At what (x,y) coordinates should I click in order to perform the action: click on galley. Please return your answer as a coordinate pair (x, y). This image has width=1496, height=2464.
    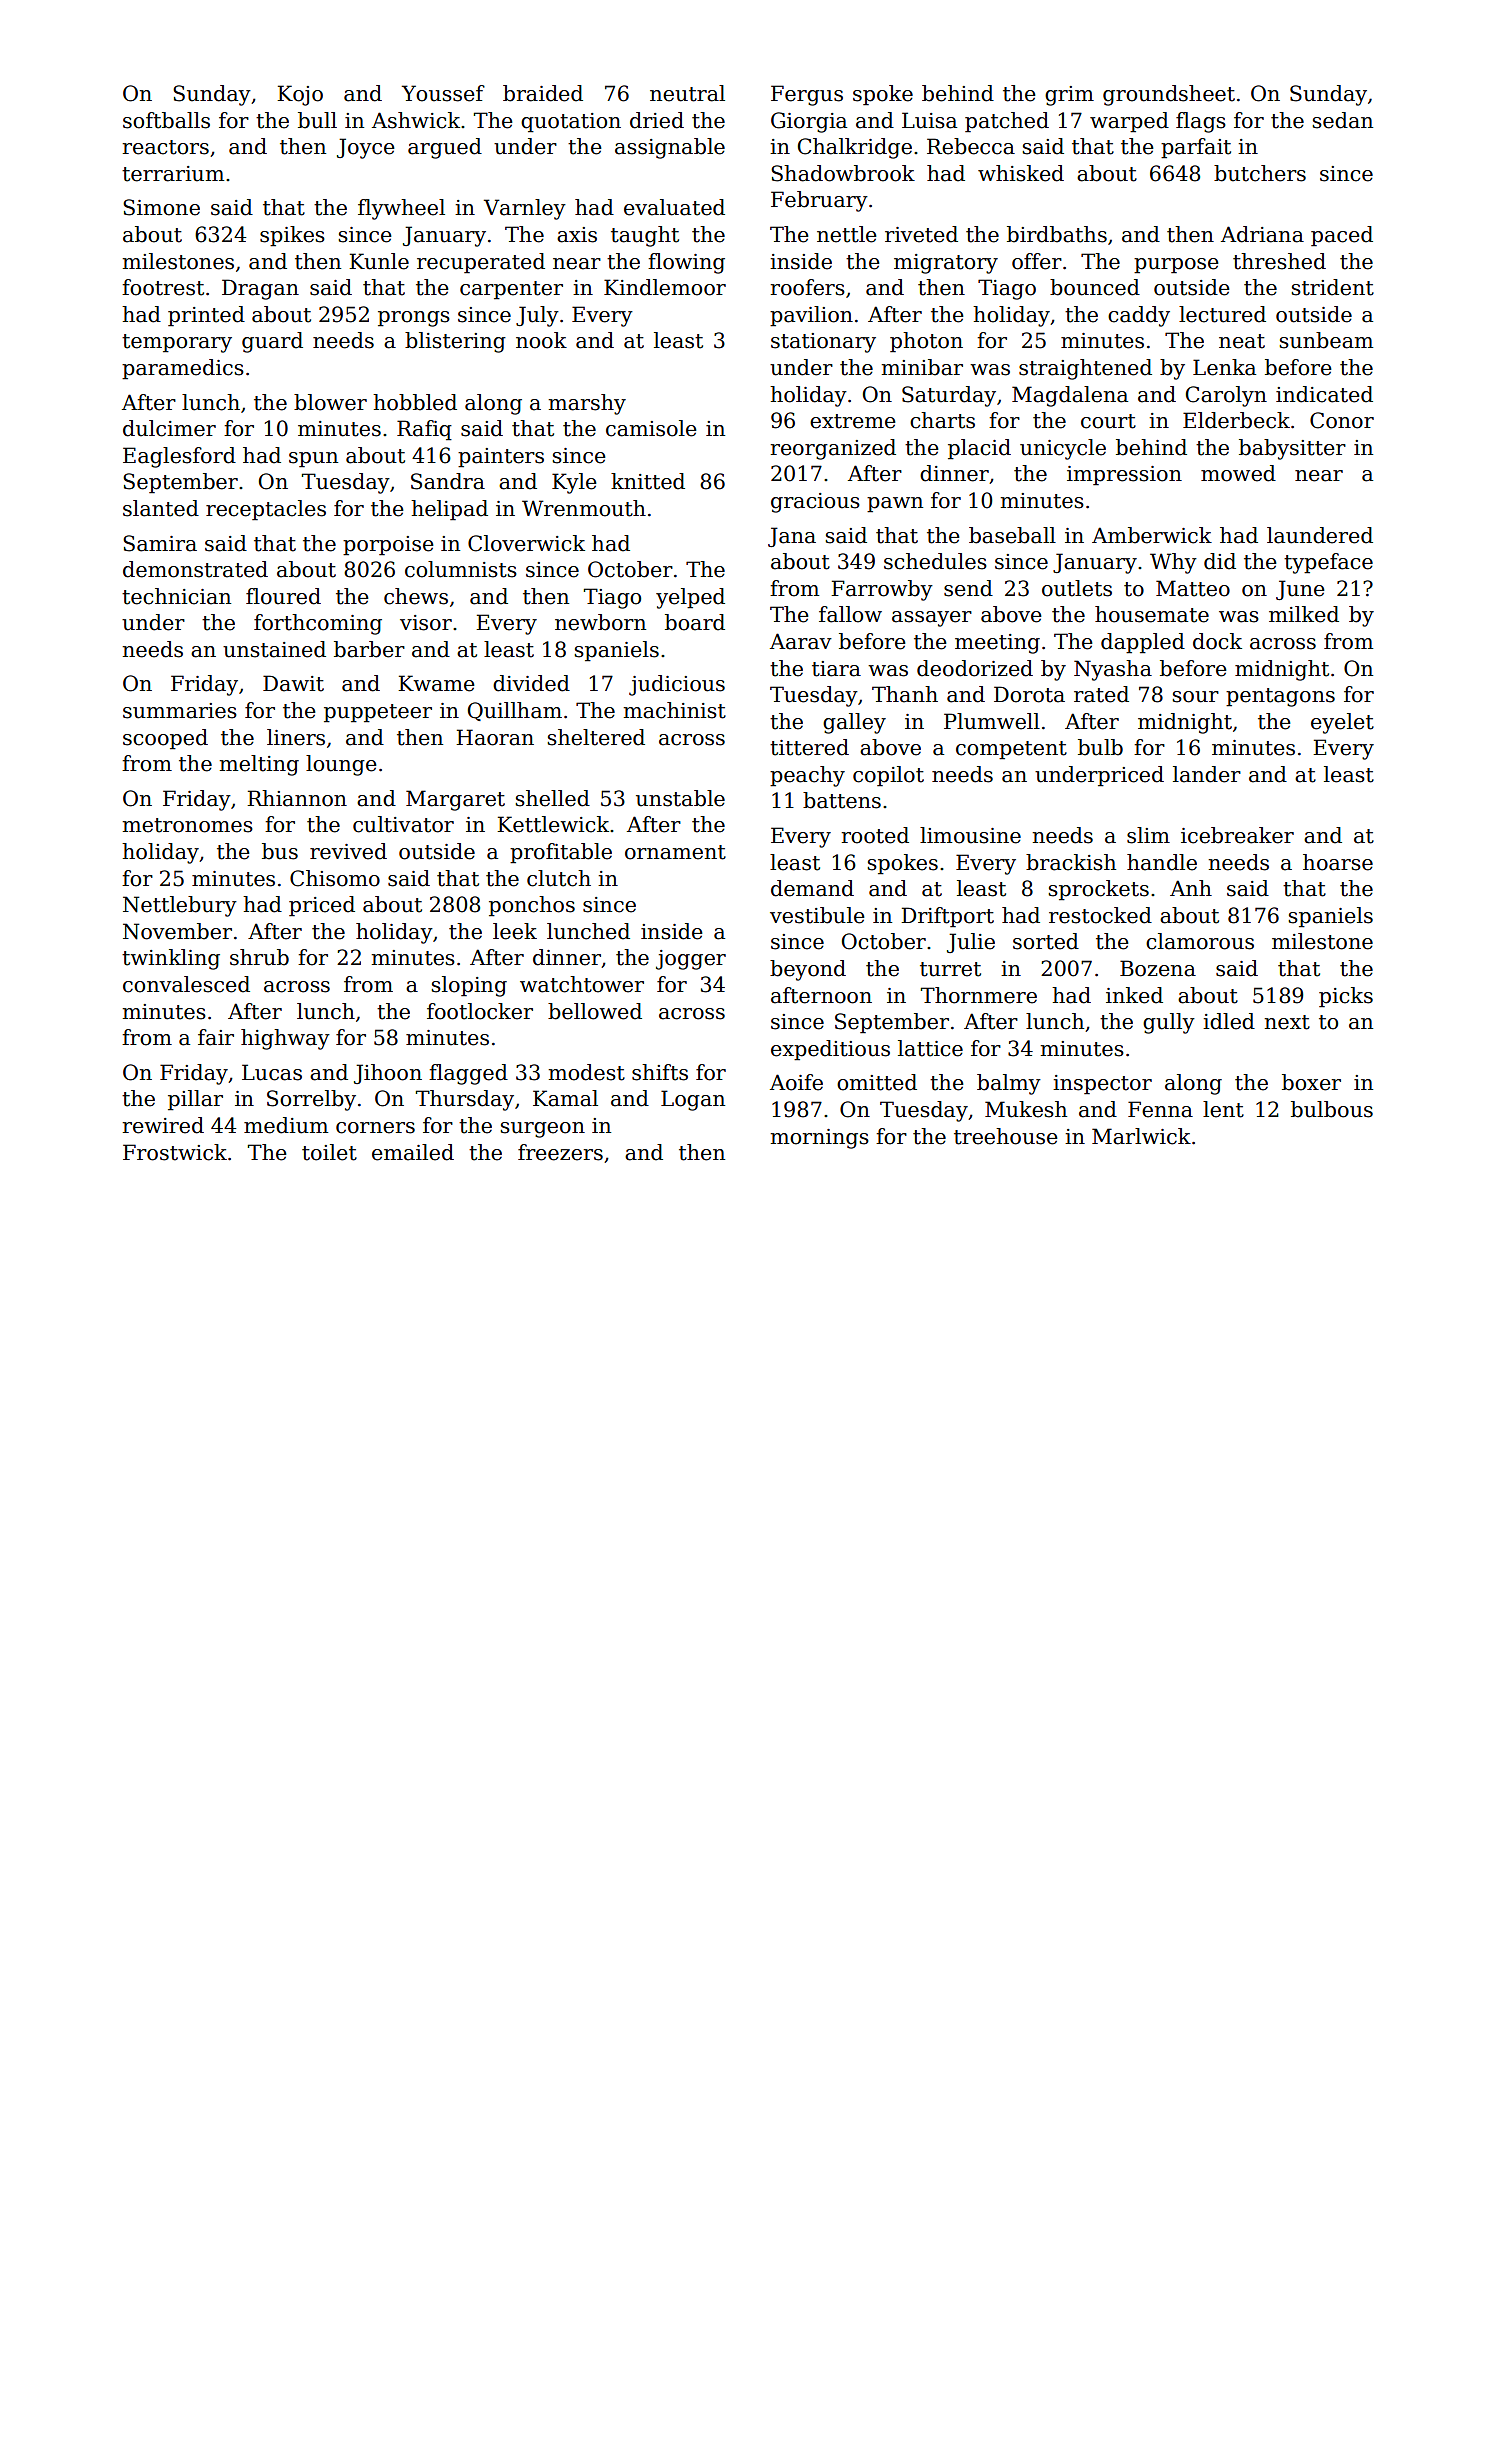
    Looking at the image, I should click on (854, 723).
